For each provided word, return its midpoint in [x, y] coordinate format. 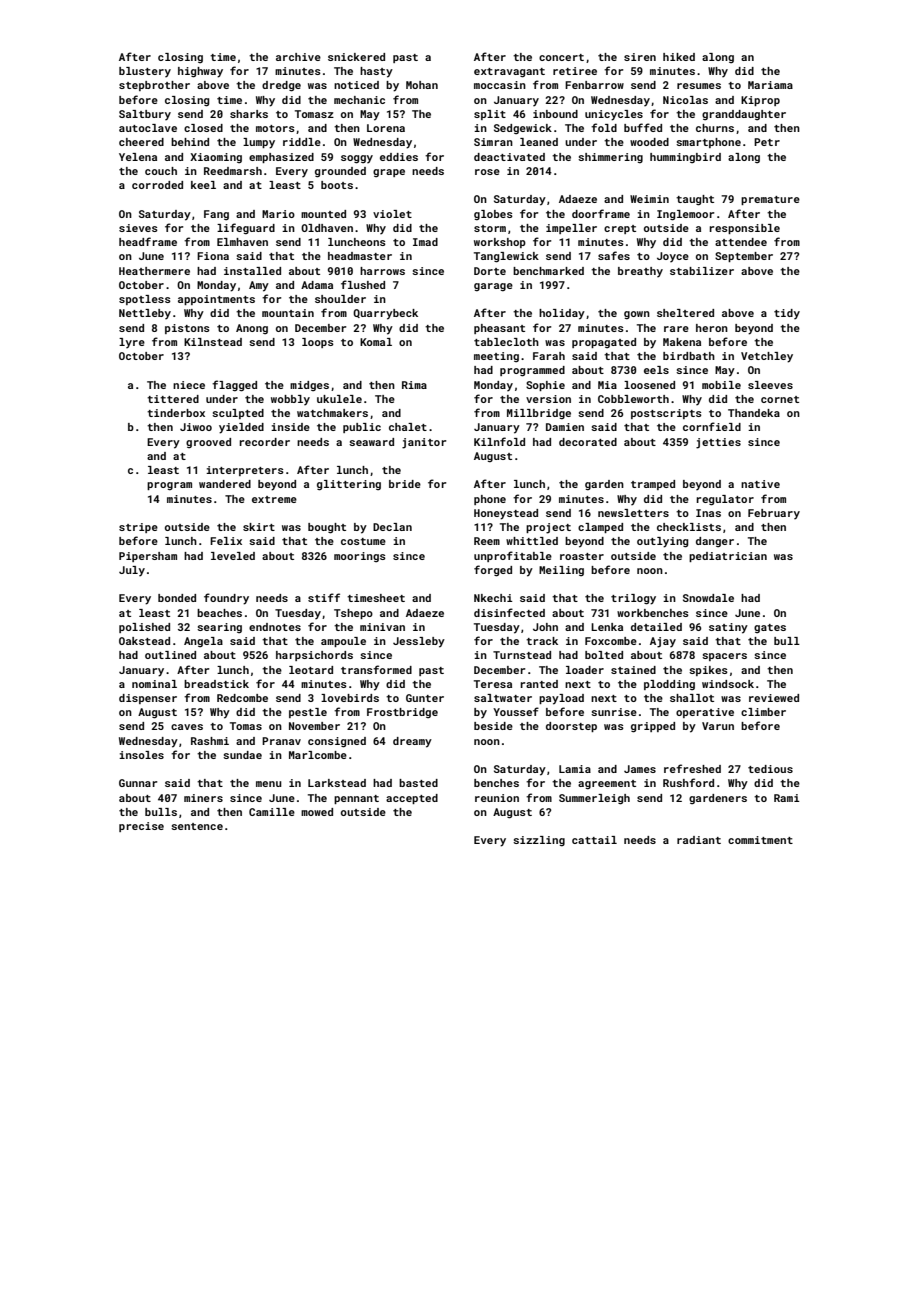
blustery [145, 72]
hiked [679, 57]
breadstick [216, 684]
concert [561, 57]
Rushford [688, 782]
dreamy [412, 742]
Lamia [575, 769]
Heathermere [154, 271]
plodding [669, 685]
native [760, 484]
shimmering [610, 158]
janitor [424, 443]
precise [141, 827]
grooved [208, 443]
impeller [571, 229]
